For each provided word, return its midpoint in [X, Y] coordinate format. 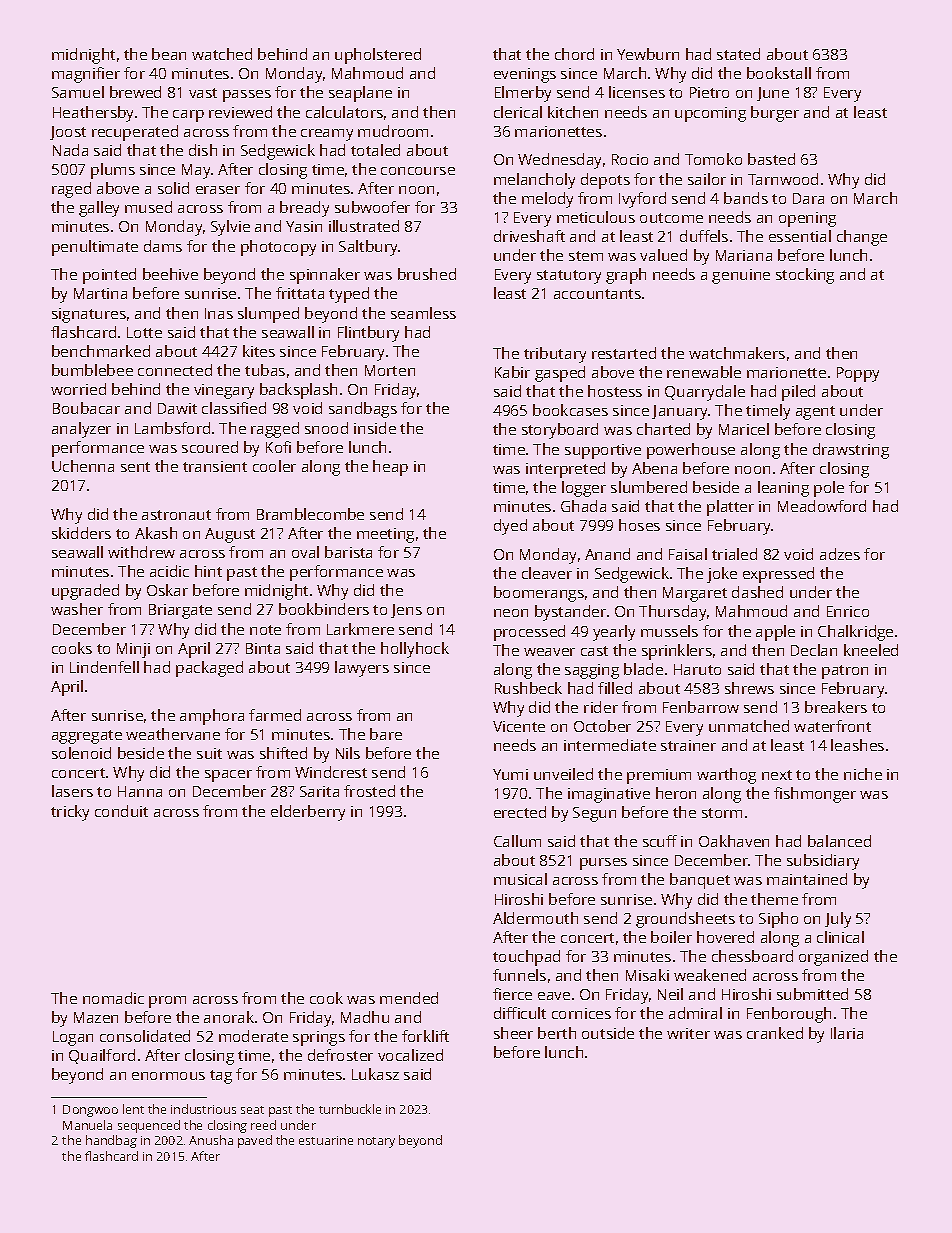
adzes [840, 554]
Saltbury [369, 248]
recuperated [135, 133]
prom [167, 1002]
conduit [121, 811]
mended [409, 998]
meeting [385, 535]
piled [798, 393]
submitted [812, 994]
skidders [81, 533]
